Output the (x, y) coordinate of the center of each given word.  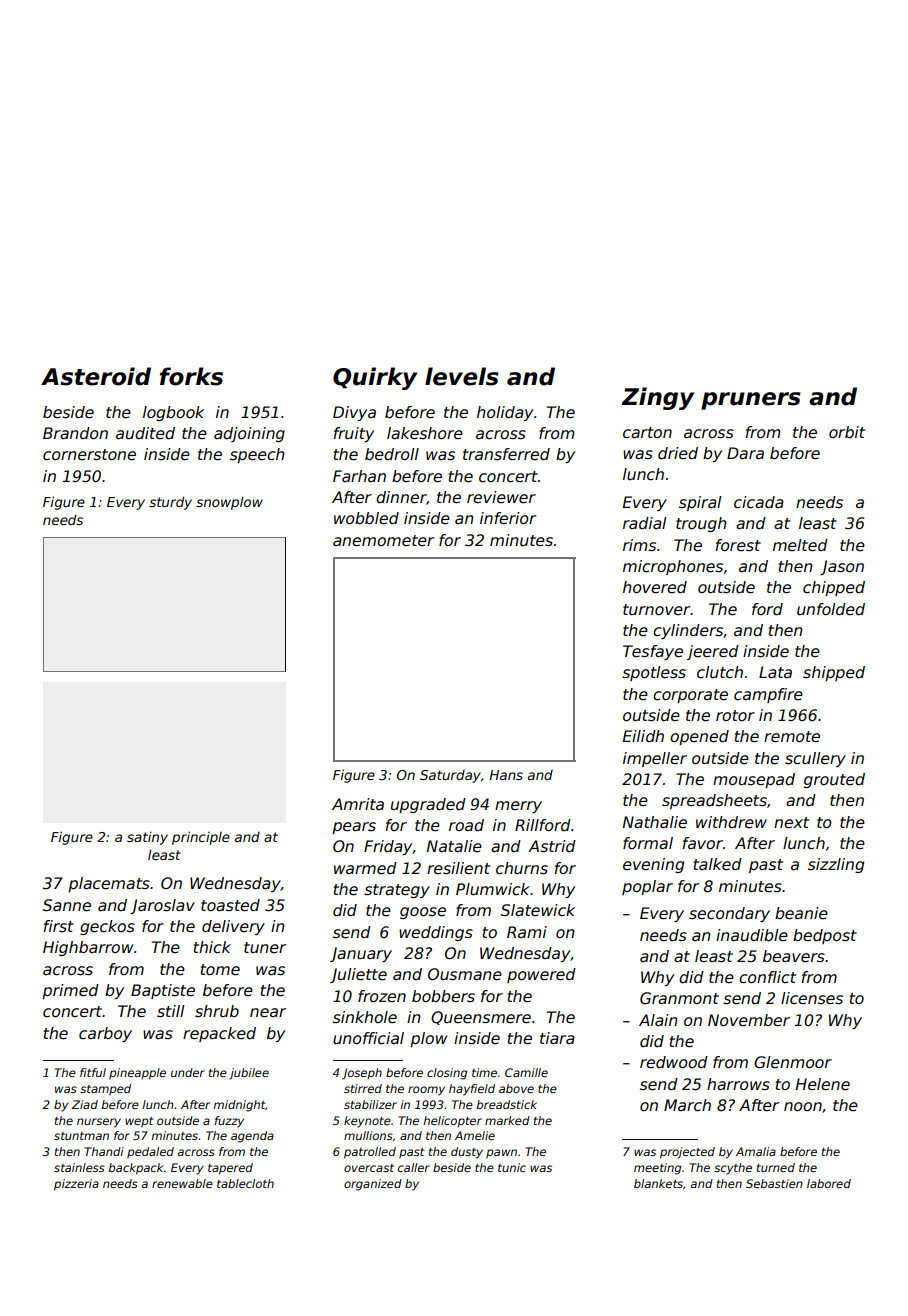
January (361, 954)
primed (70, 991)
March (687, 1105)
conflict (767, 977)
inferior (508, 518)
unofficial (368, 1038)
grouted (834, 780)
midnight (239, 1106)
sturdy (170, 503)
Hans (506, 775)
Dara (745, 453)
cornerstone (89, 455)
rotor (735, 715)
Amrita (358, 804)
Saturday (450, 776)
